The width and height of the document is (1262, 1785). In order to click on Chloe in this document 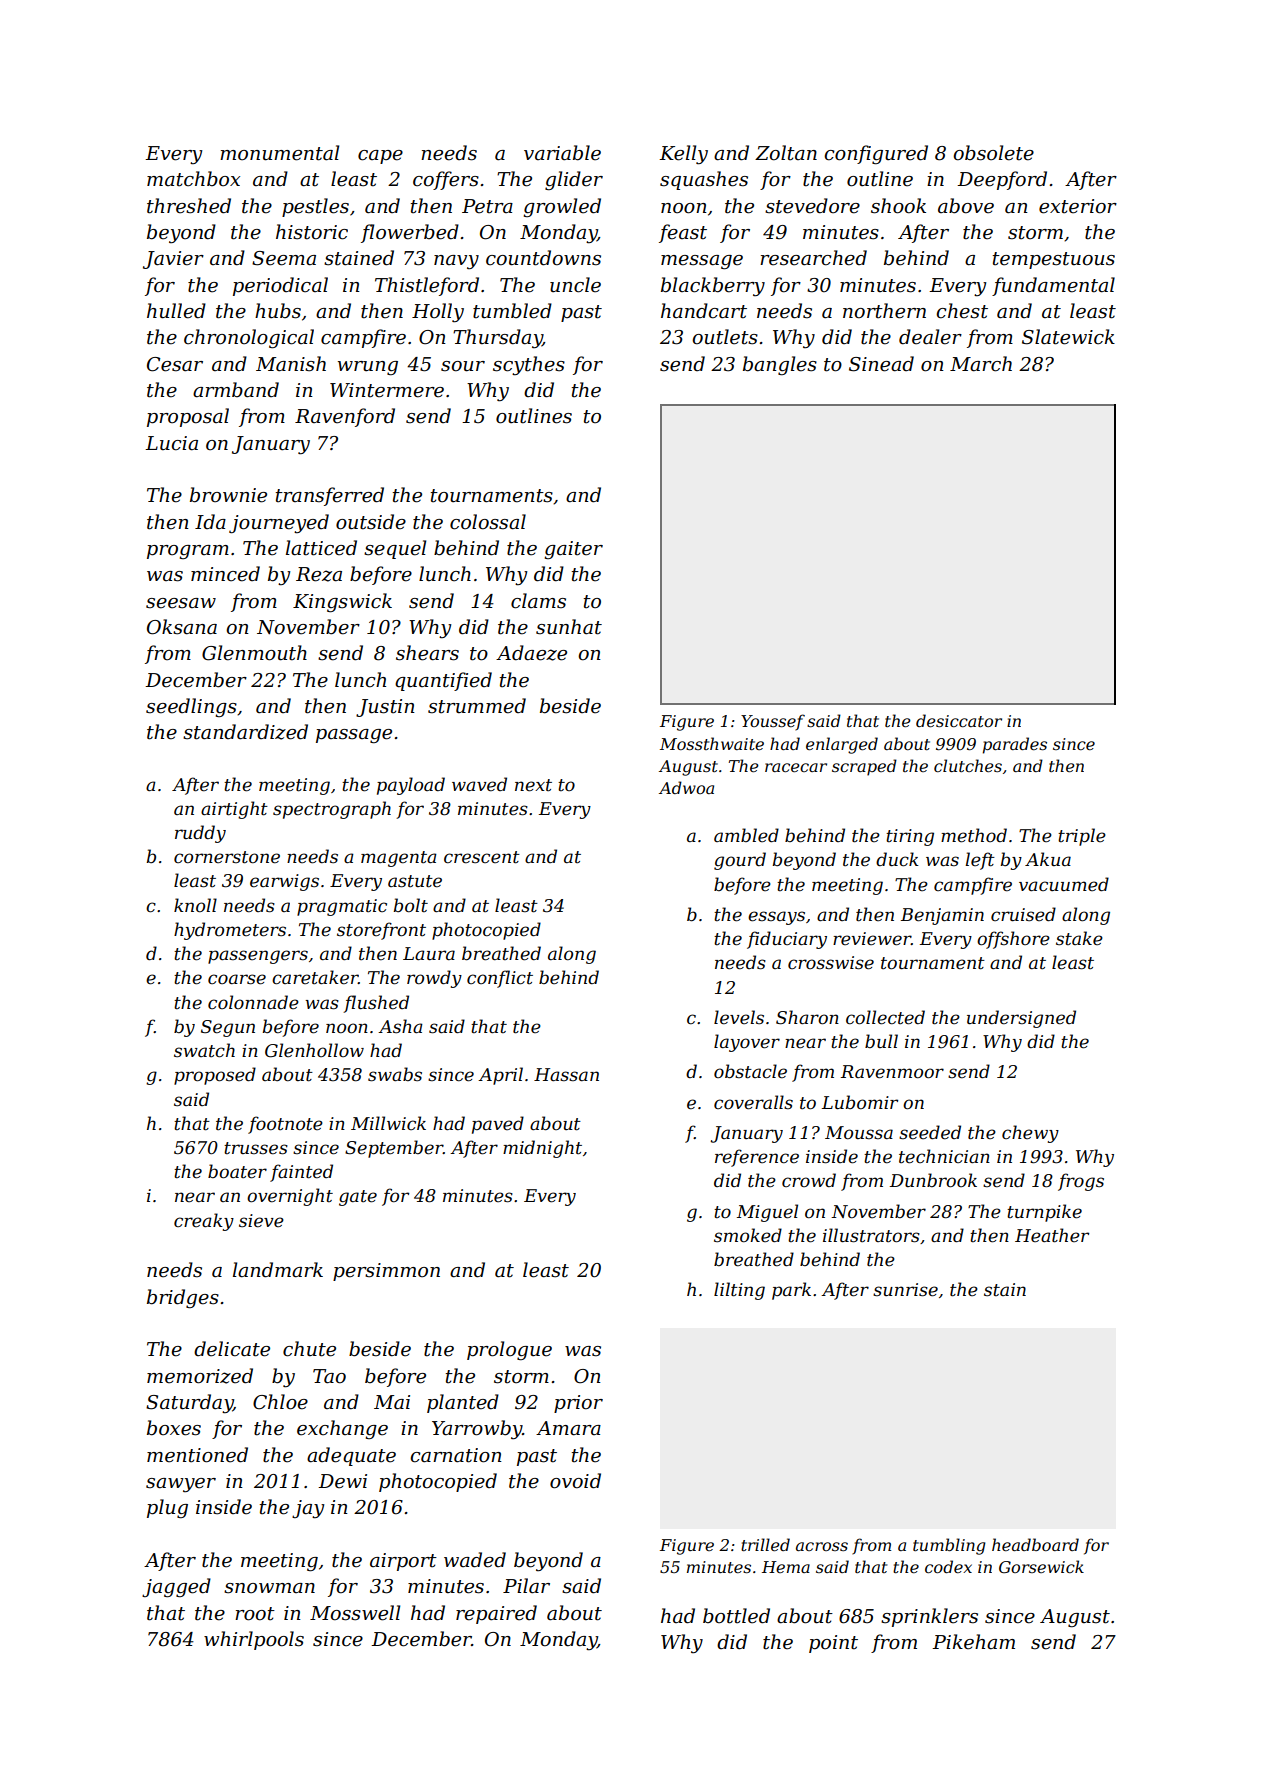, I will do `click(280, 1402)`.
